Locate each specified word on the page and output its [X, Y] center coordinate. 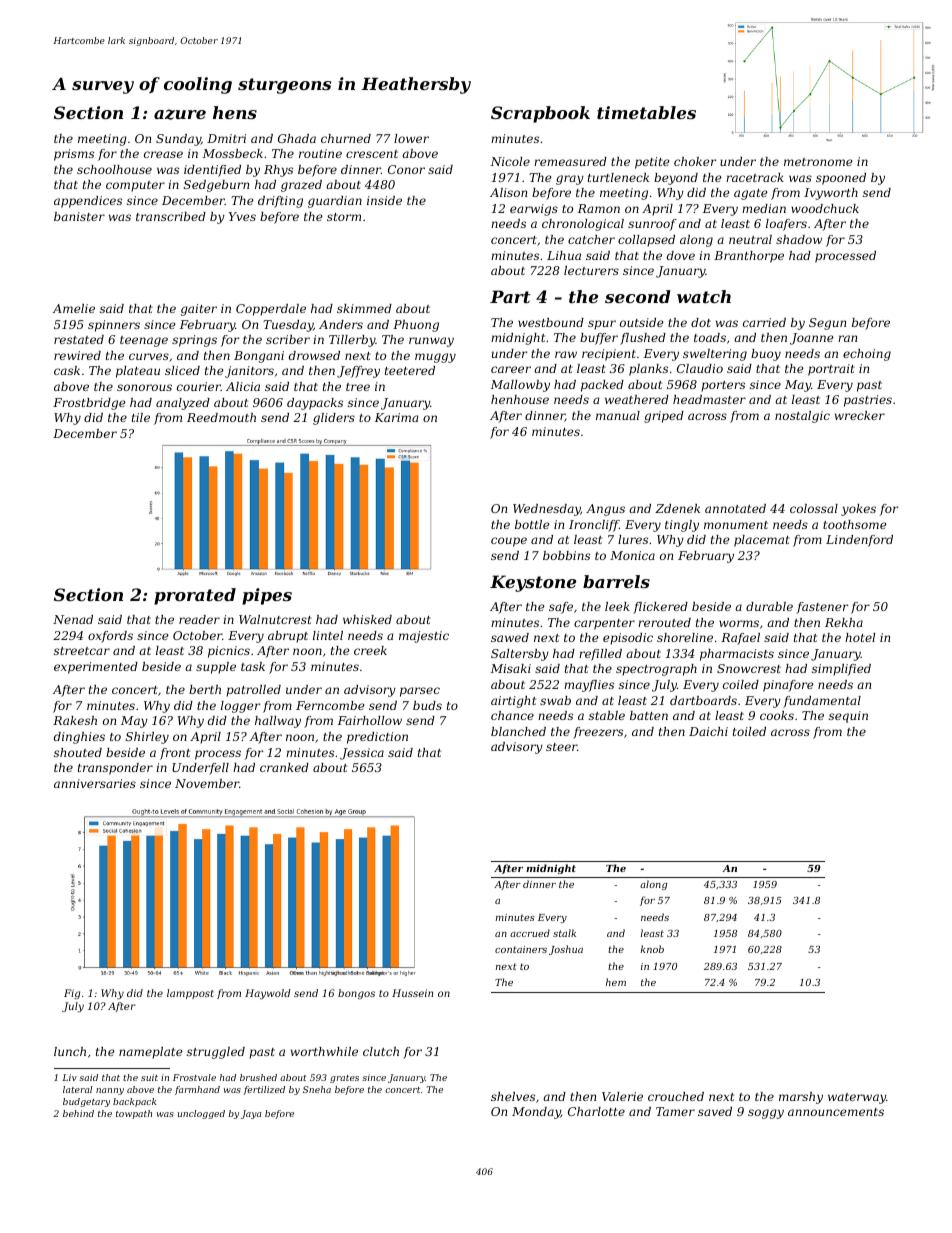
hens [235, 112]
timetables [646, 112]
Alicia [243, 386]
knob [652, 949]
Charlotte [596, 1111]
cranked [284, 767]
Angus [605, 510]
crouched [676, 1096]
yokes [858, 510]
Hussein [412, 993]
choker [695, 161]
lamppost [190, 994]
